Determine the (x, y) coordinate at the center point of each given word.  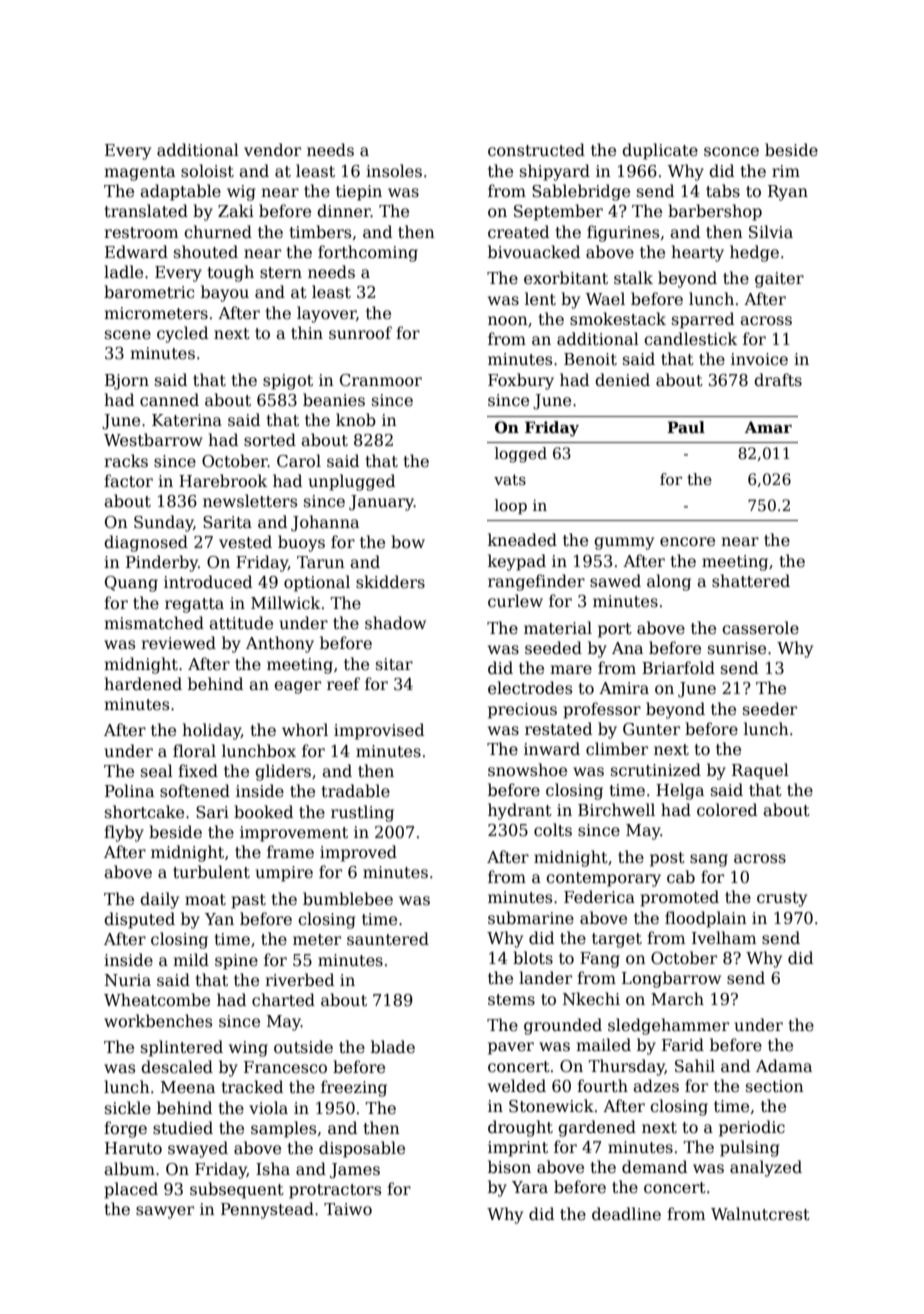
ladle (123, 271)
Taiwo (348, 1209)
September (558, 212)
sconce (731, 152)
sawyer (165, 1212)
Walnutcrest (760, 1213)
